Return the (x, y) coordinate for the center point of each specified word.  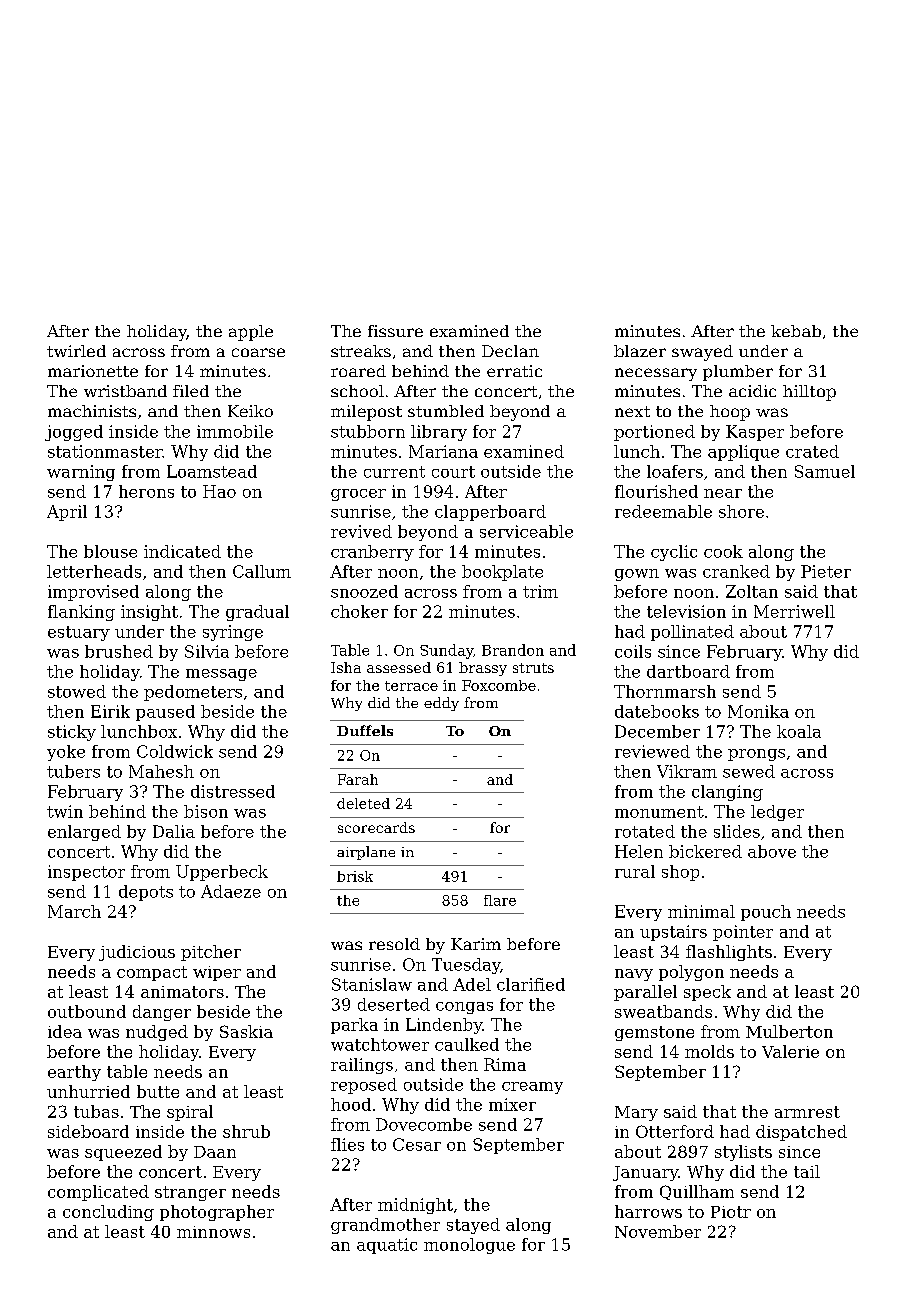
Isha (346, 667)
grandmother (385, 1226)
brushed (119, 651)
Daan (215, 1152)
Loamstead (212, 471)
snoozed (364, 591)
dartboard (688, 671)
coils (633, 651)
